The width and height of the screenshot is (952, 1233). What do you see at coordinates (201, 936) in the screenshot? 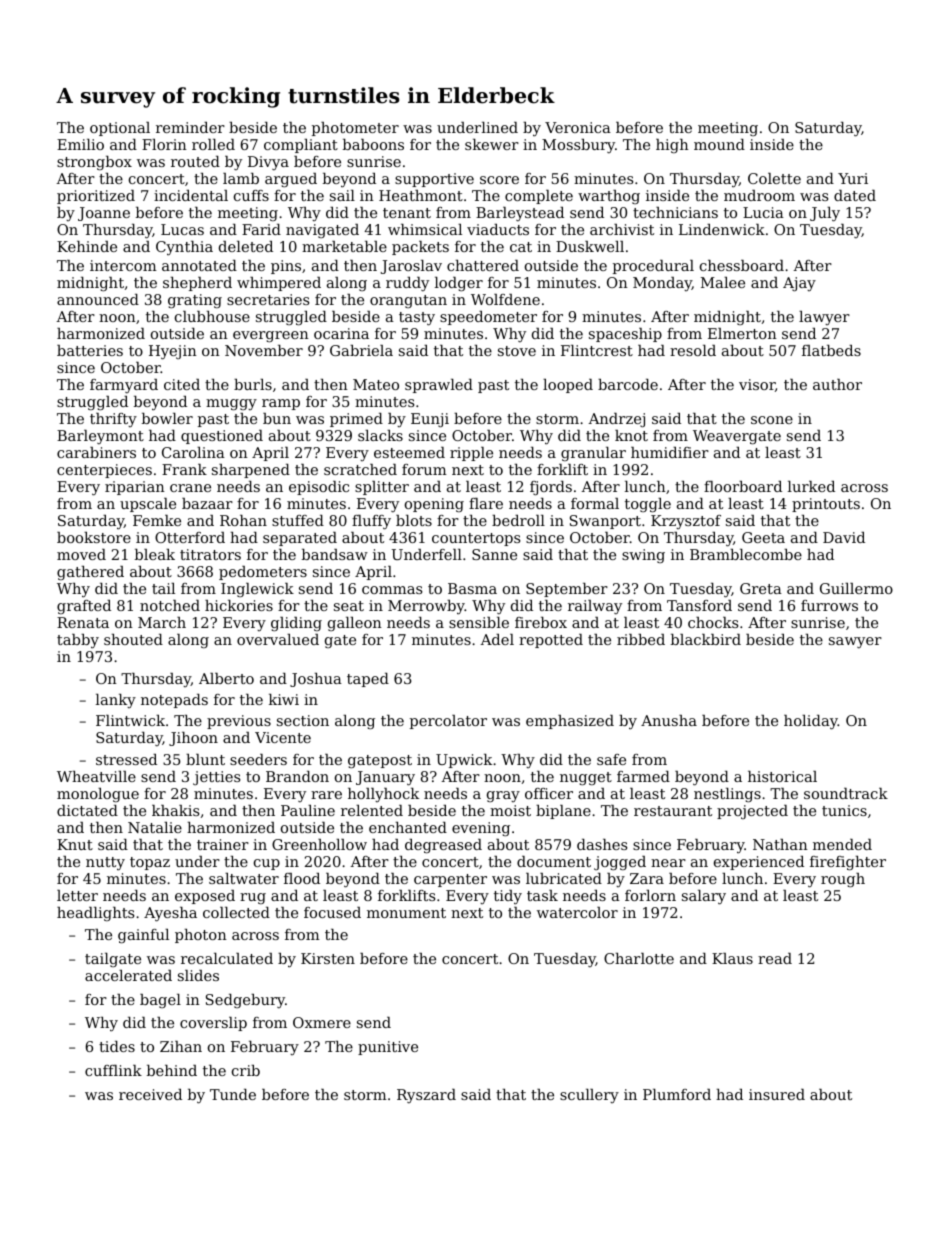
I see `photon` at bounding box center [201, 936].
